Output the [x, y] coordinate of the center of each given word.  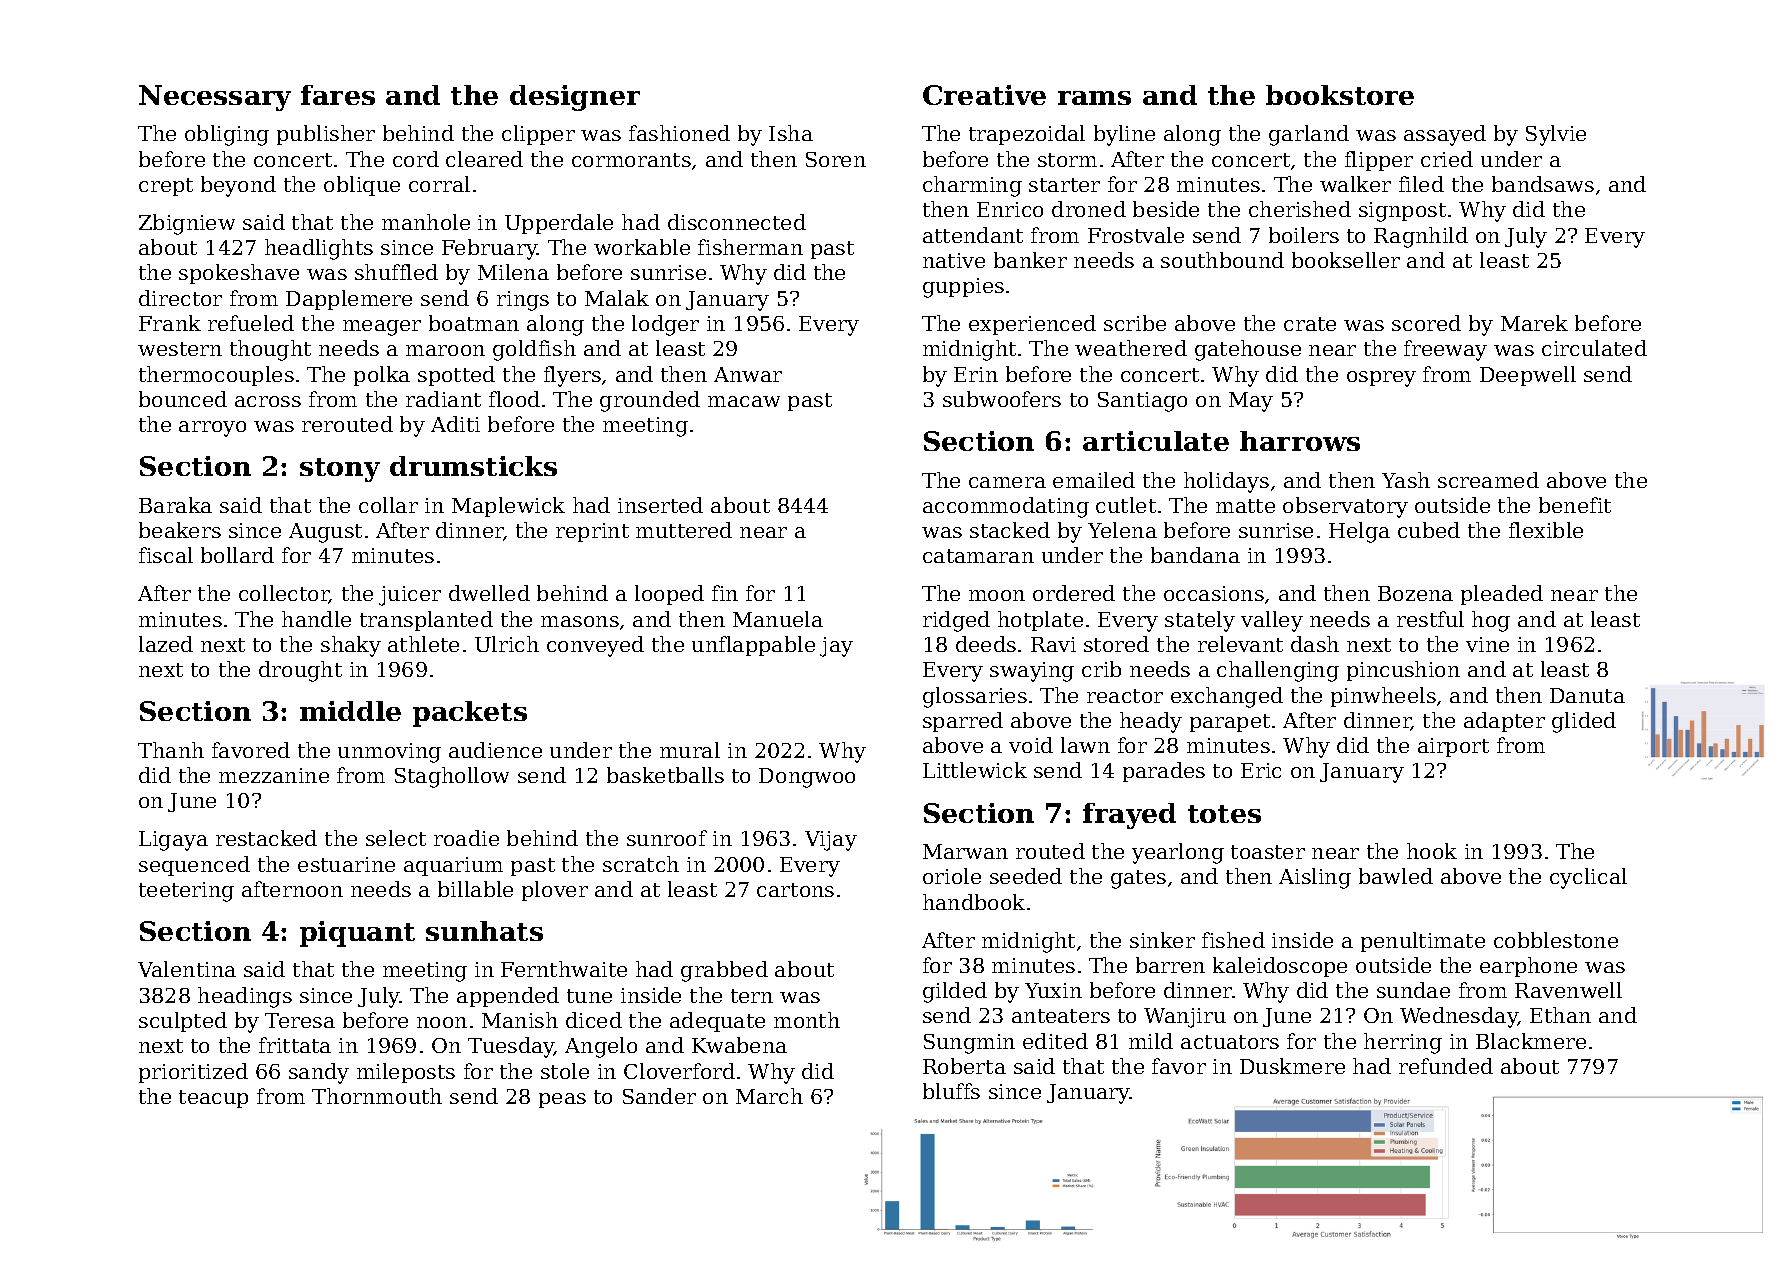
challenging [1278, 671]
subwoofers [1002, 399]
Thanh [171, 750]
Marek [1534, 323]
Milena [513, 272]
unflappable [753, 646]
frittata [295, 1045]
